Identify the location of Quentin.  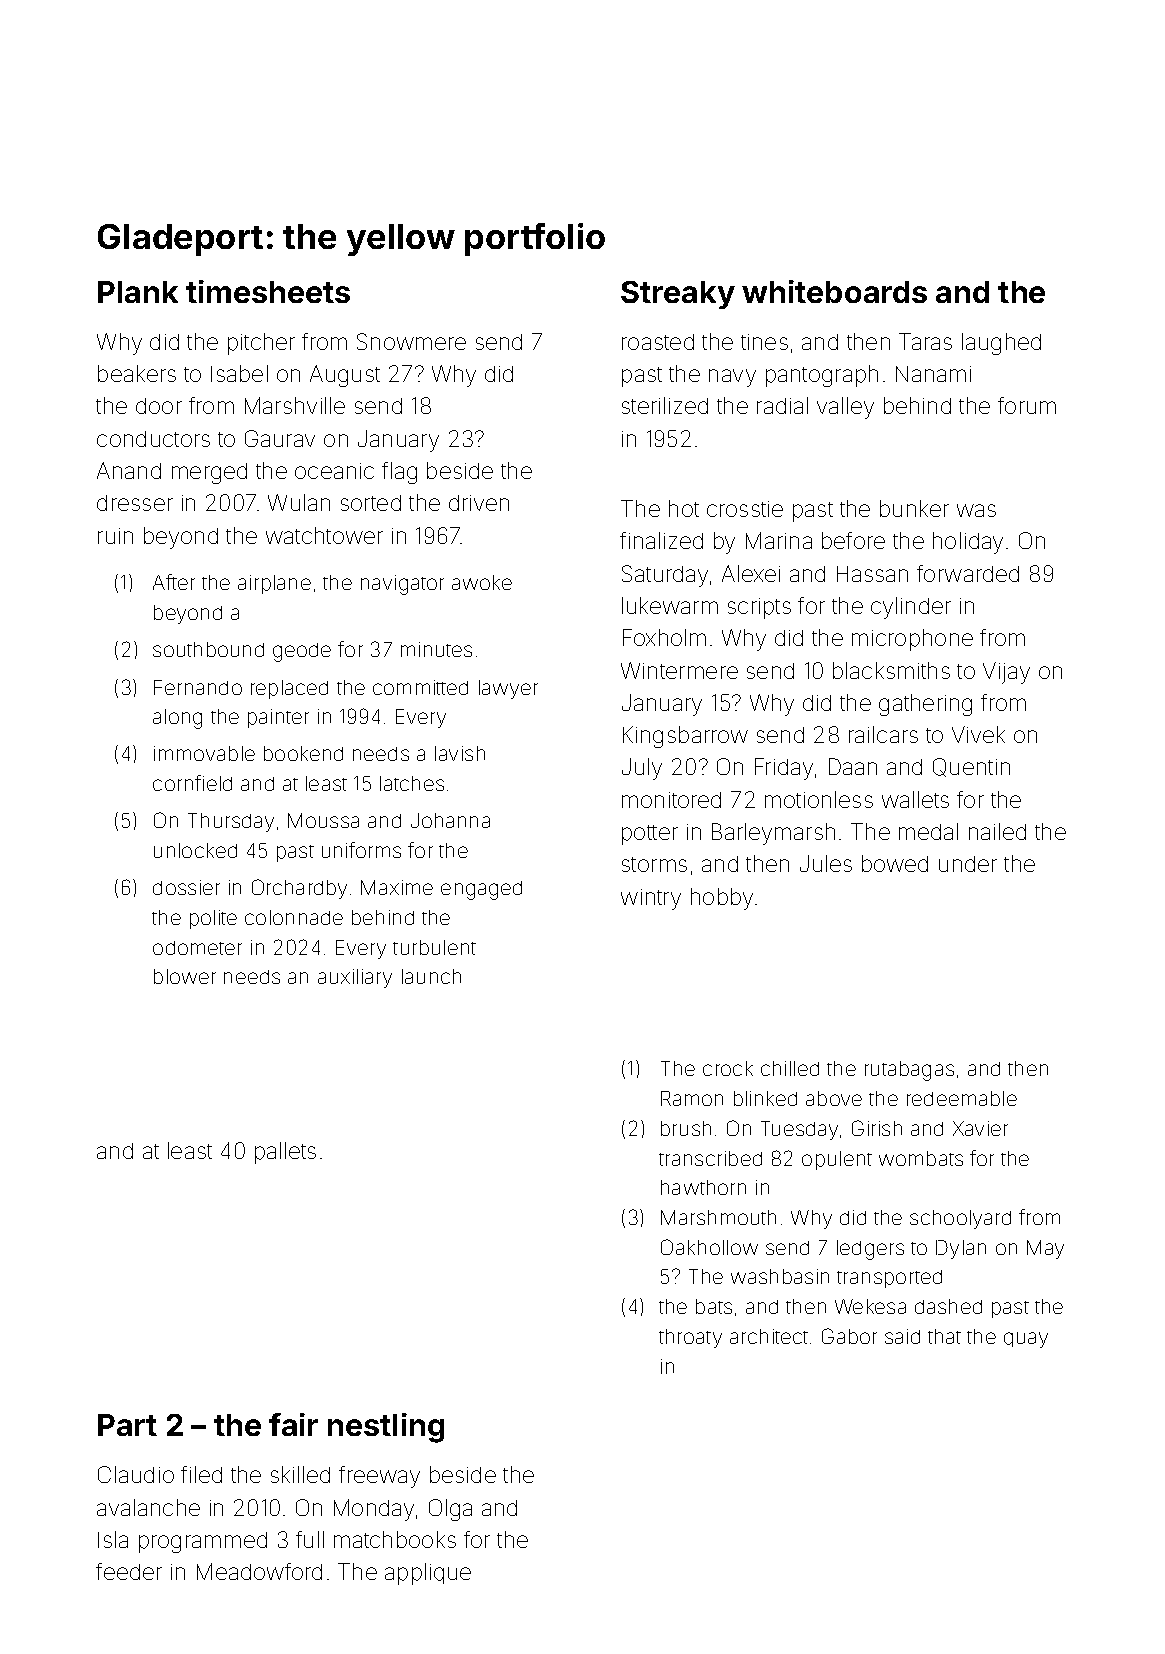
(971, 767).
